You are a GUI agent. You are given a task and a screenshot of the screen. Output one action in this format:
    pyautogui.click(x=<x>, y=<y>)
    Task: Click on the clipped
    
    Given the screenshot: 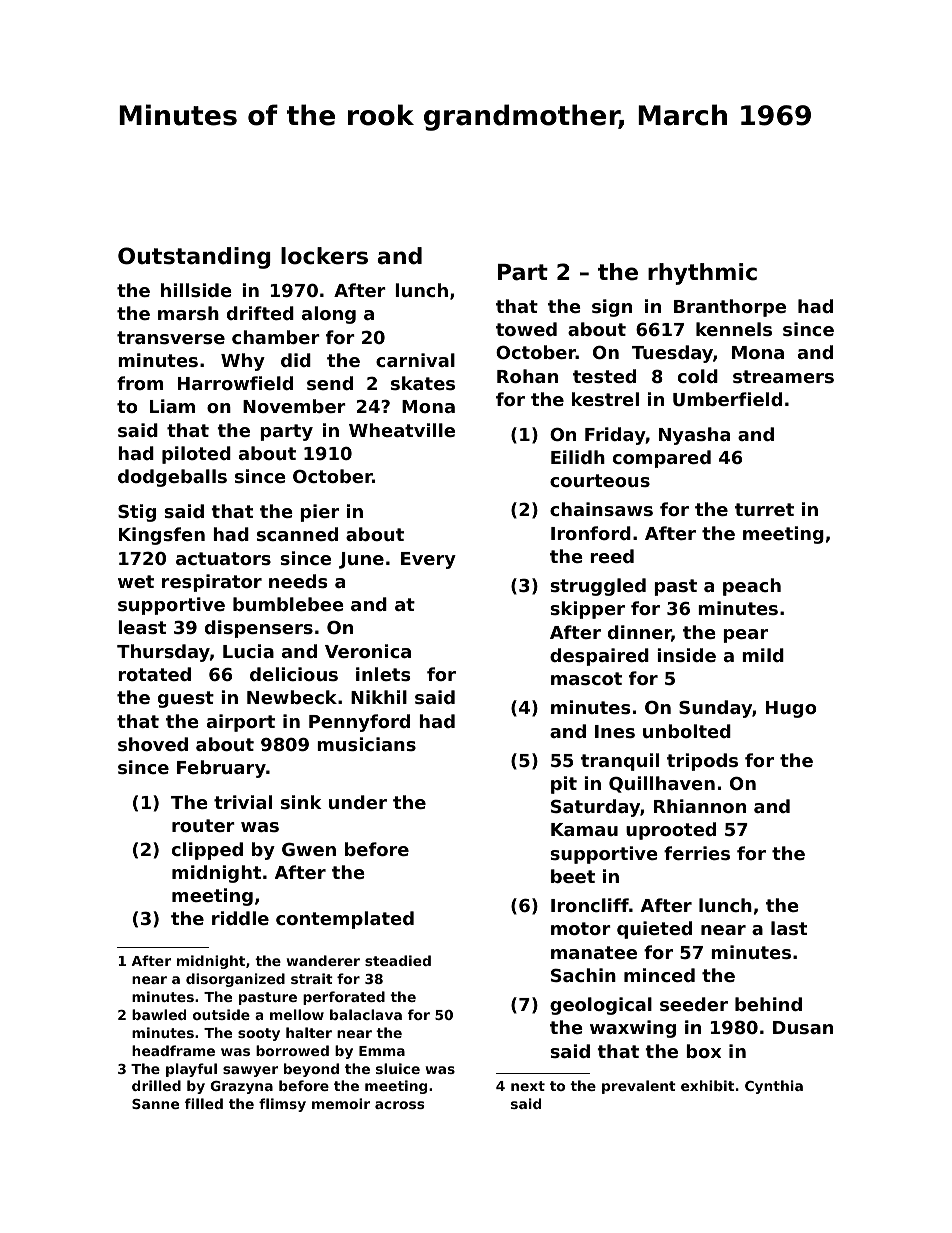 What is the action you would take?
    pyautogui.click(x=207, y=851)
